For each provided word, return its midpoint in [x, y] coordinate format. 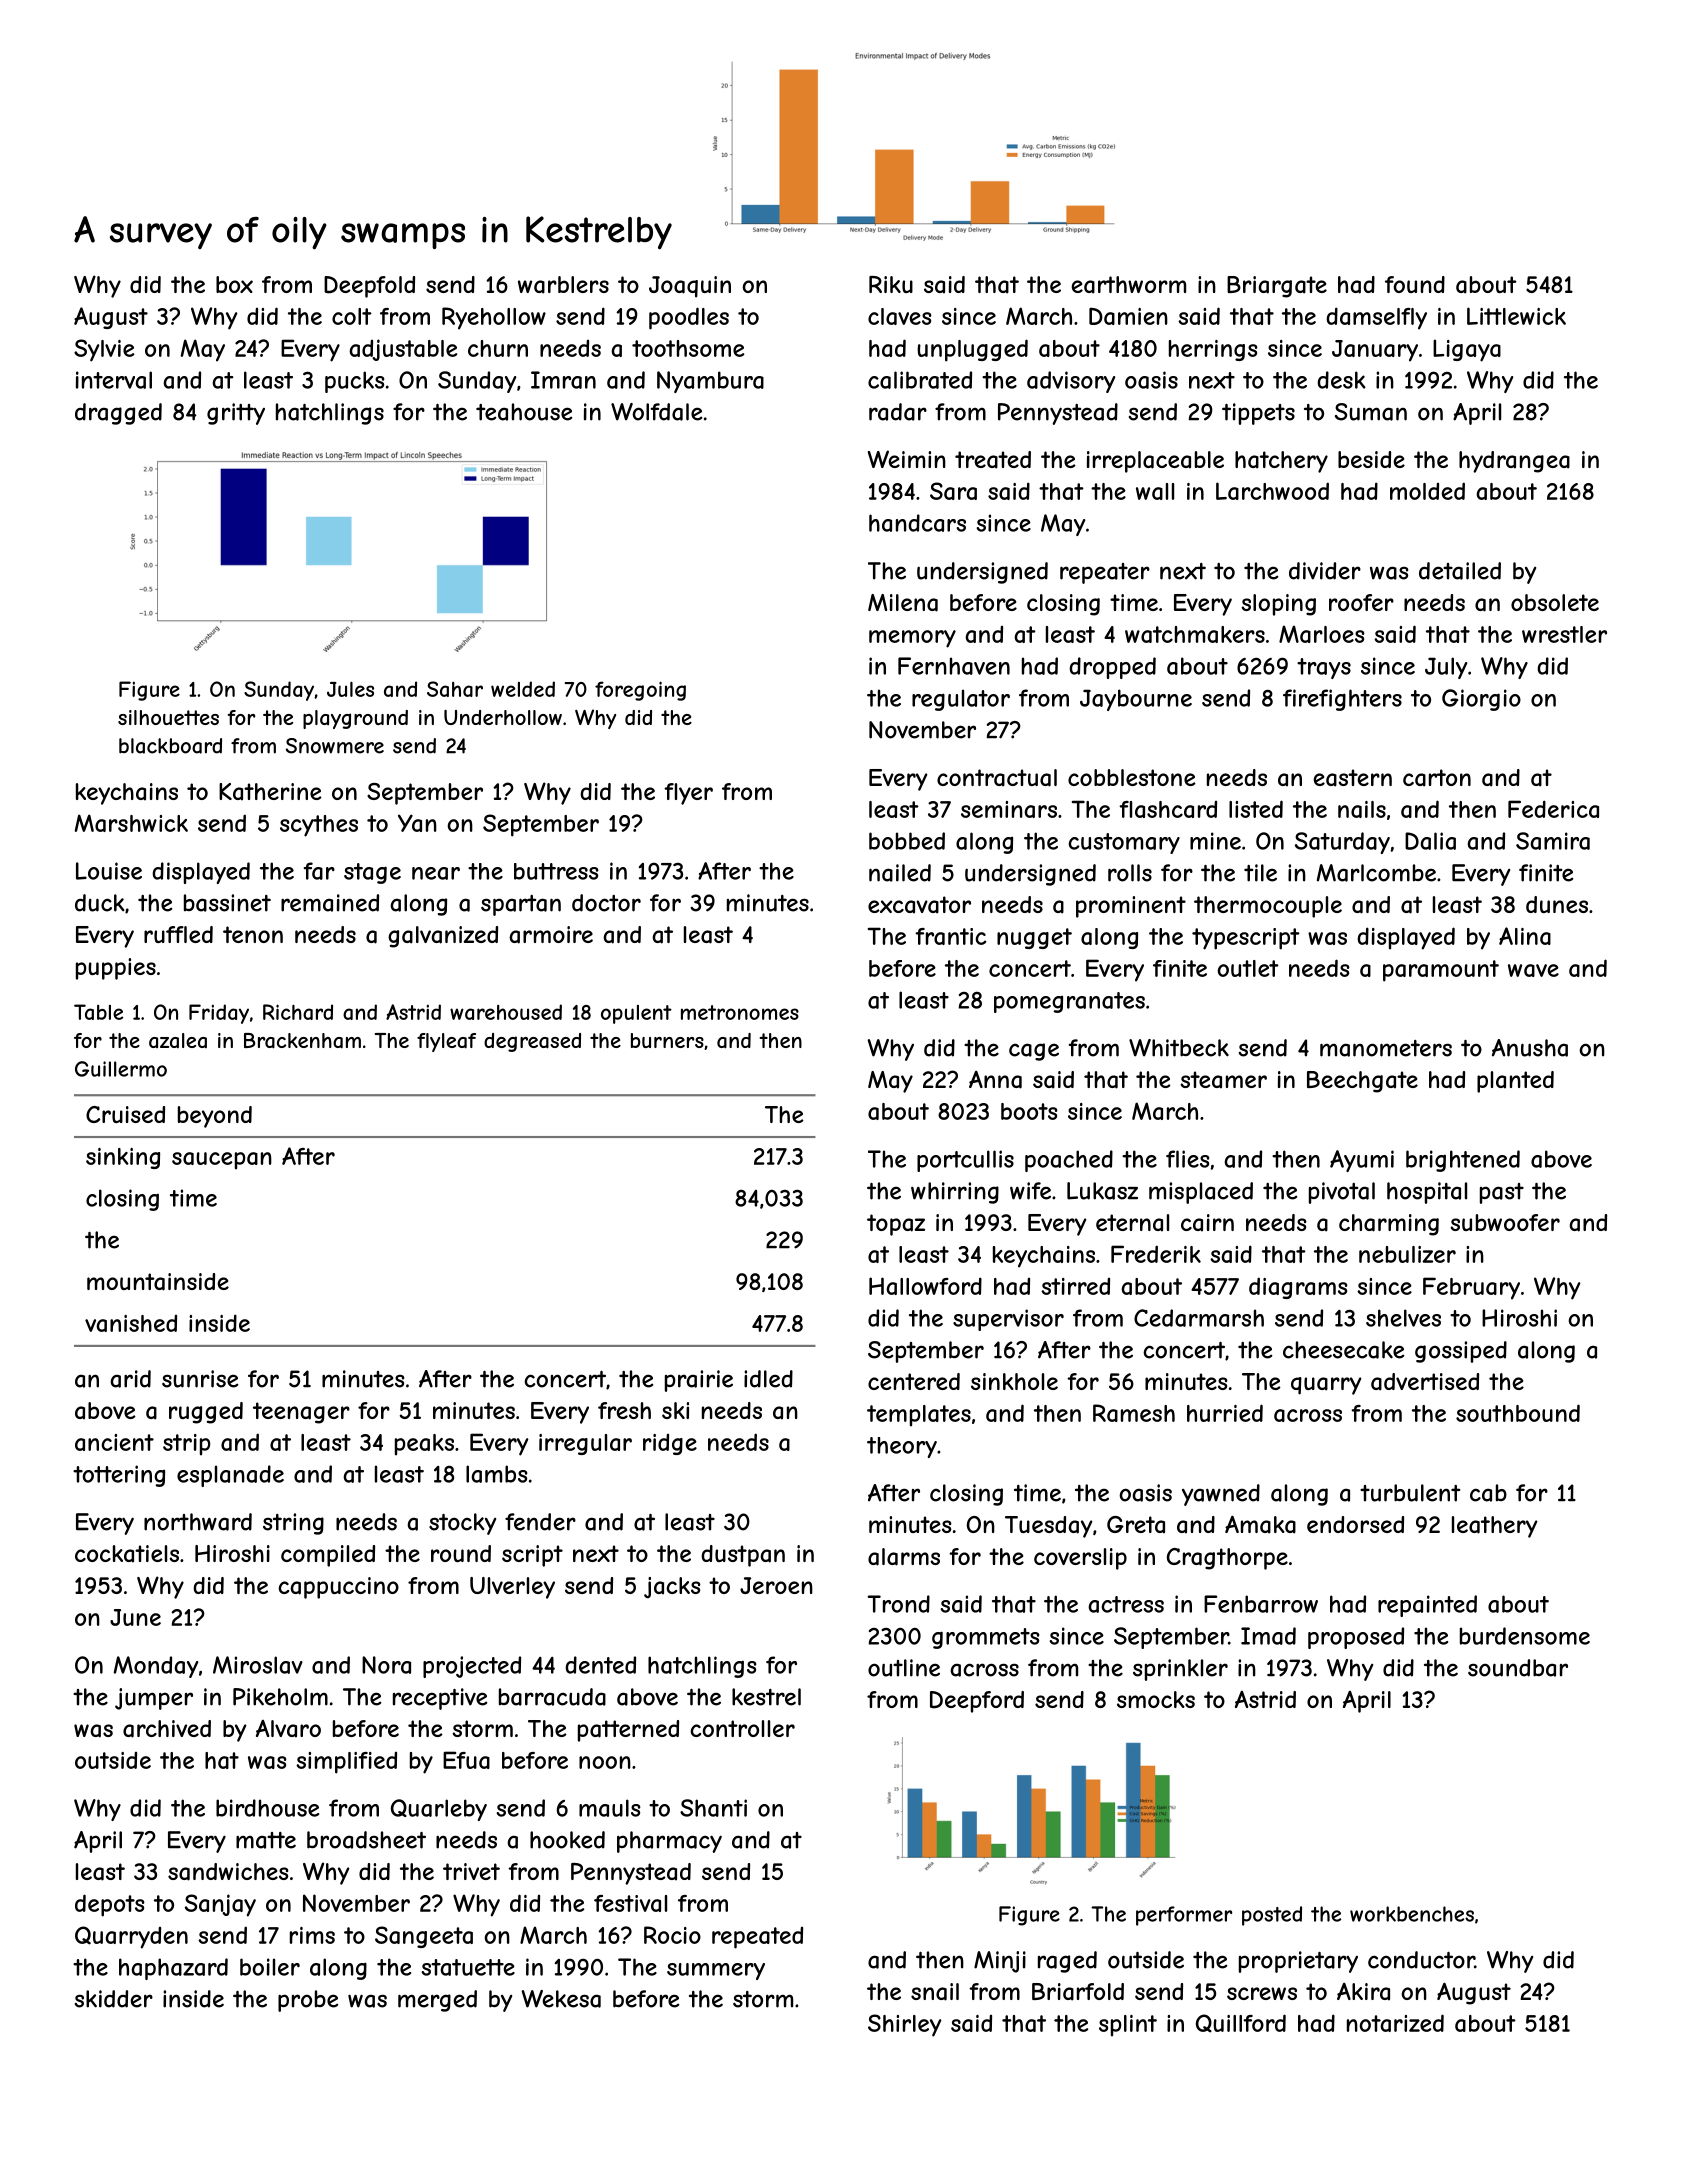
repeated [757, 1938]
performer [1184, 1916]
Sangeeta [424, 1937]
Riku [891, 284]
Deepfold [369, 287]
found [1415, 284]
